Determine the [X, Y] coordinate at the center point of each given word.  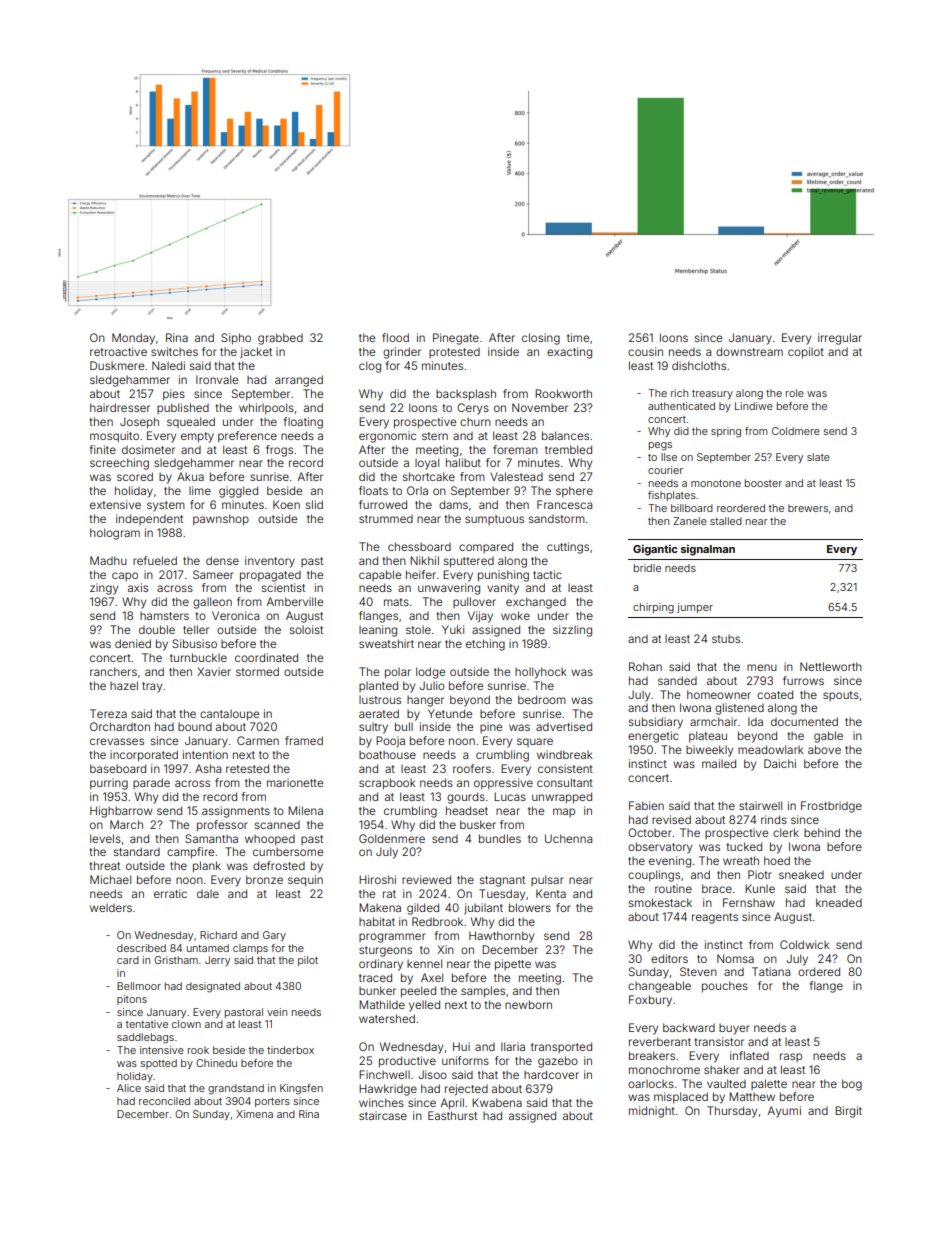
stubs [726, 639]
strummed [386, 519]
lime [200, 490]
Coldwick [805, 944]
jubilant [483, 909]
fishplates [672, 496]
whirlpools [266, 409]
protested [454, 353]
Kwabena [497, 1102]
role [795, 393]
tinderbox [290, 1050]
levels [105, 838]
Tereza [108, 713]
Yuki [453, 629]
